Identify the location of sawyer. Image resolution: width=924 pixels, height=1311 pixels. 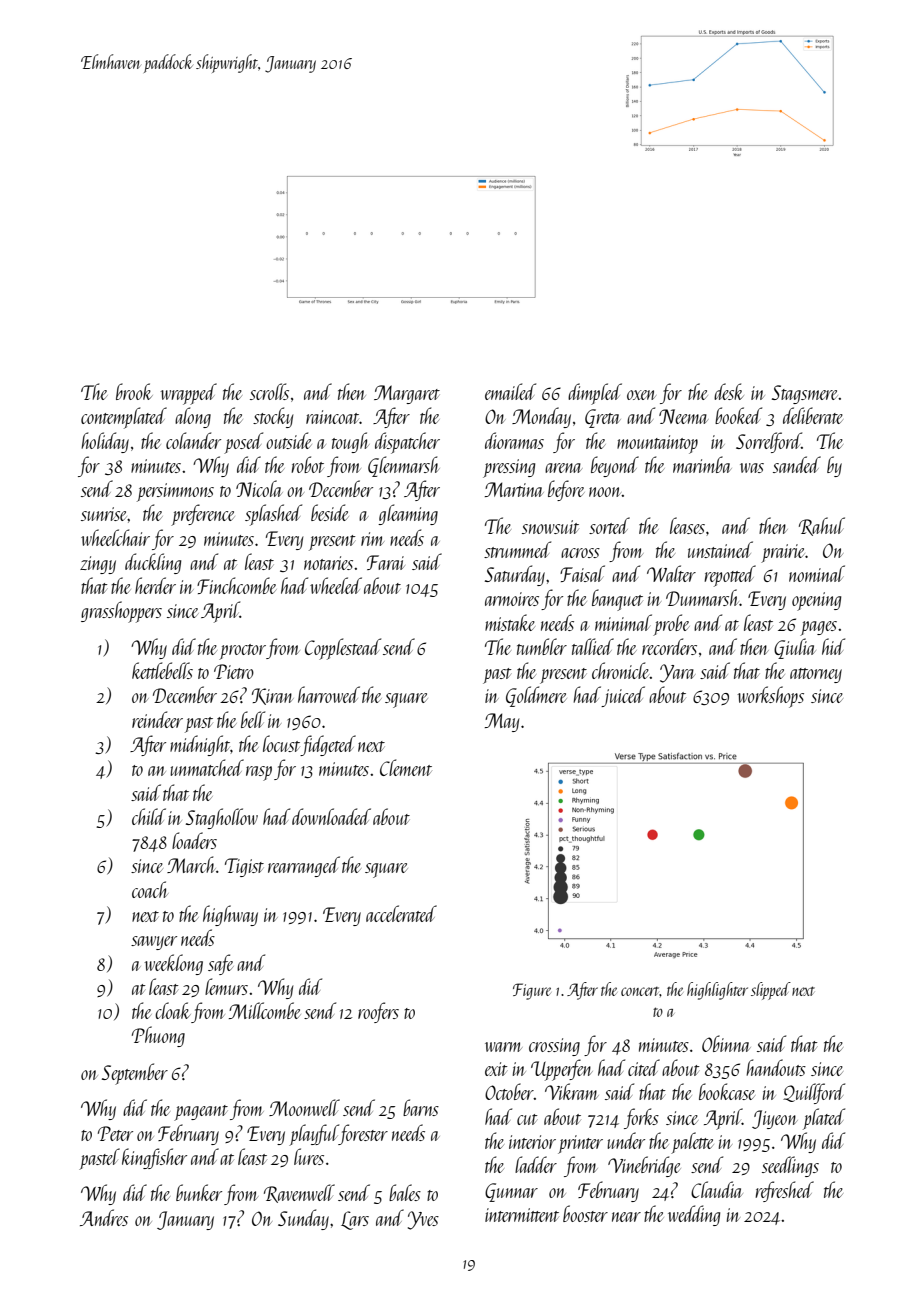
(154, 943).
